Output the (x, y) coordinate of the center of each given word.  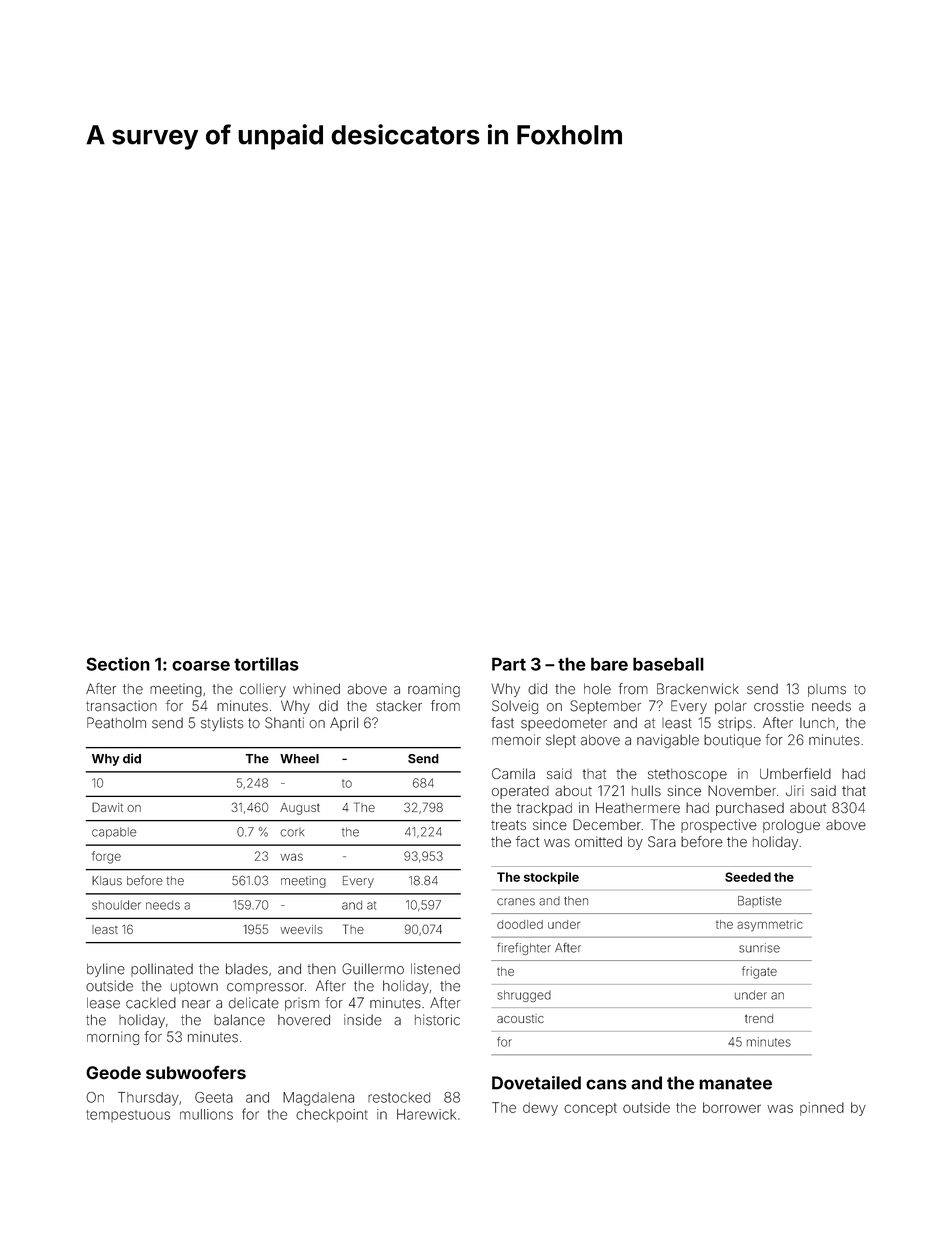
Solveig (515, 707)
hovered (304, 1020)
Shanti (284, 723)
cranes (516, 902)
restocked (399, 1097)
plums (827, 690)
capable (114, 833)
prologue (791, 826)
